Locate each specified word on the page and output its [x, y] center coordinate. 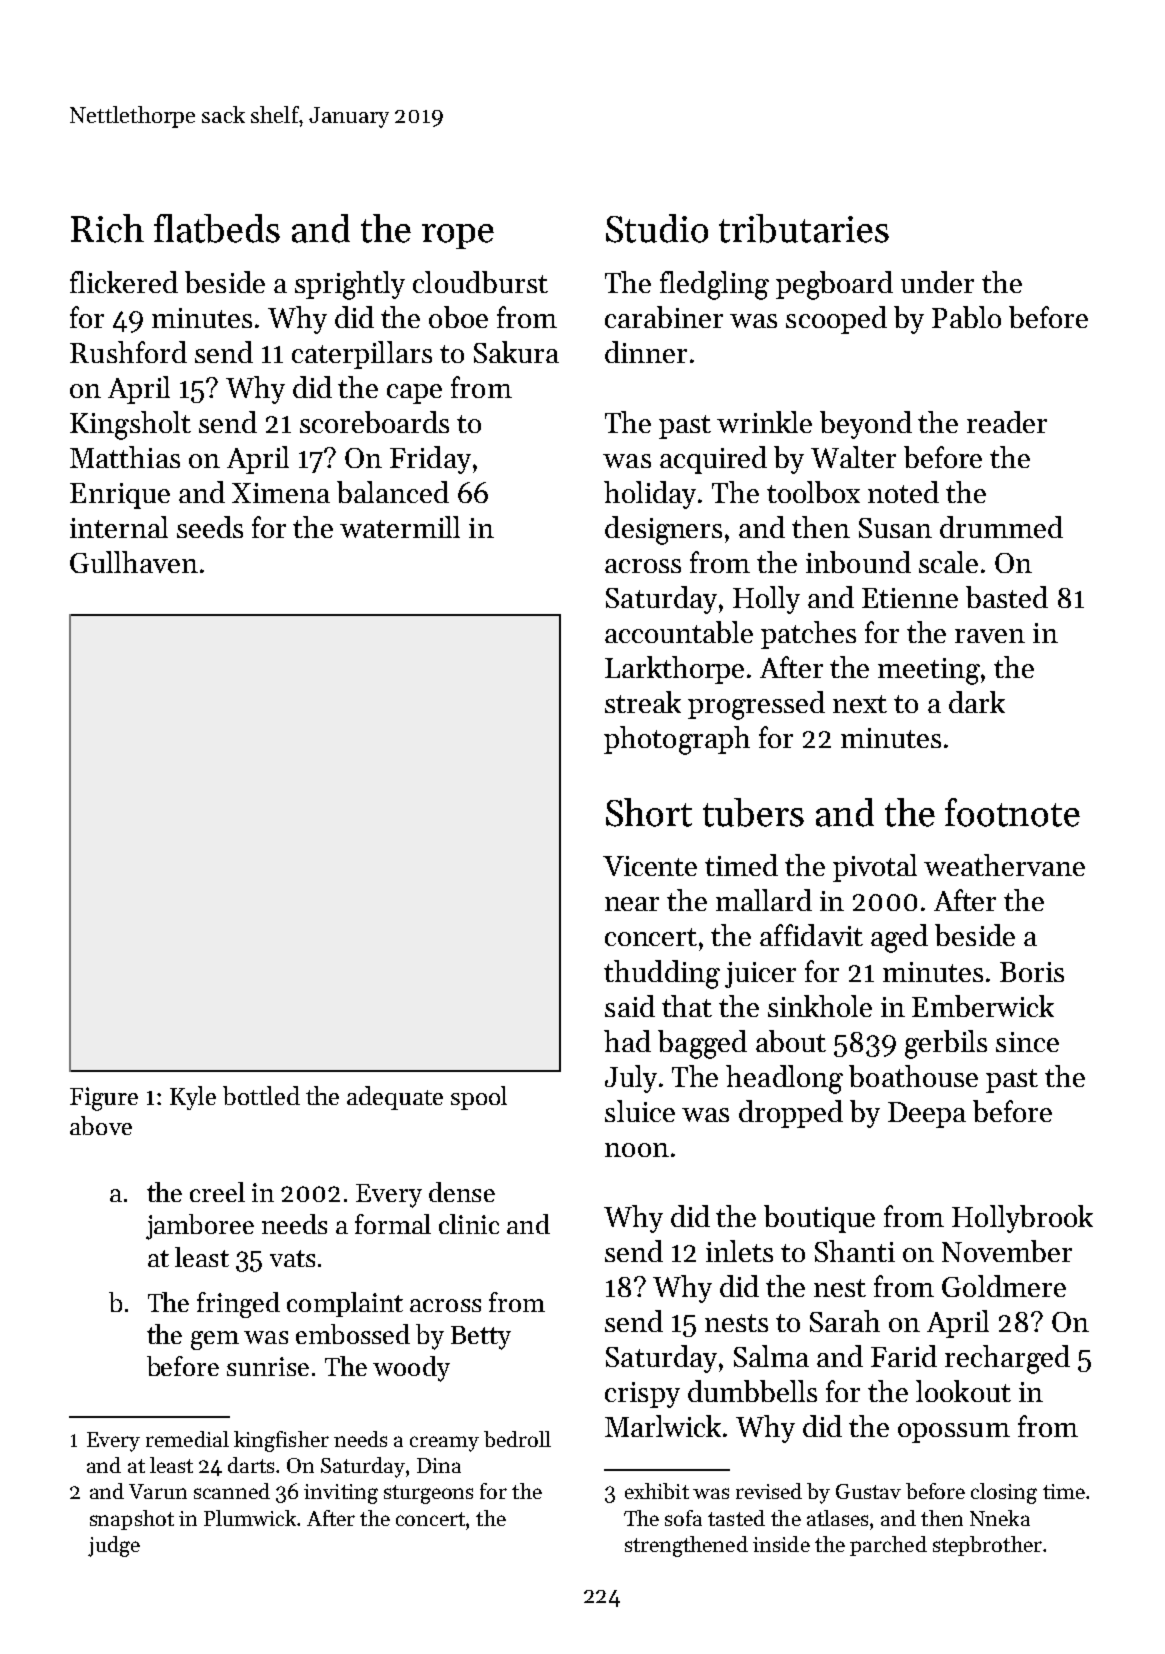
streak [643, 702]
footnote [1012, 812]
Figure [104, 1099]
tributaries [804, 228]
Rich [107, 228]
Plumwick [250, 1518]
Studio [657, 228]
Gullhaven [134, 562]
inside [781, 1544]
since [1027, 1042]
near [632, 904]
